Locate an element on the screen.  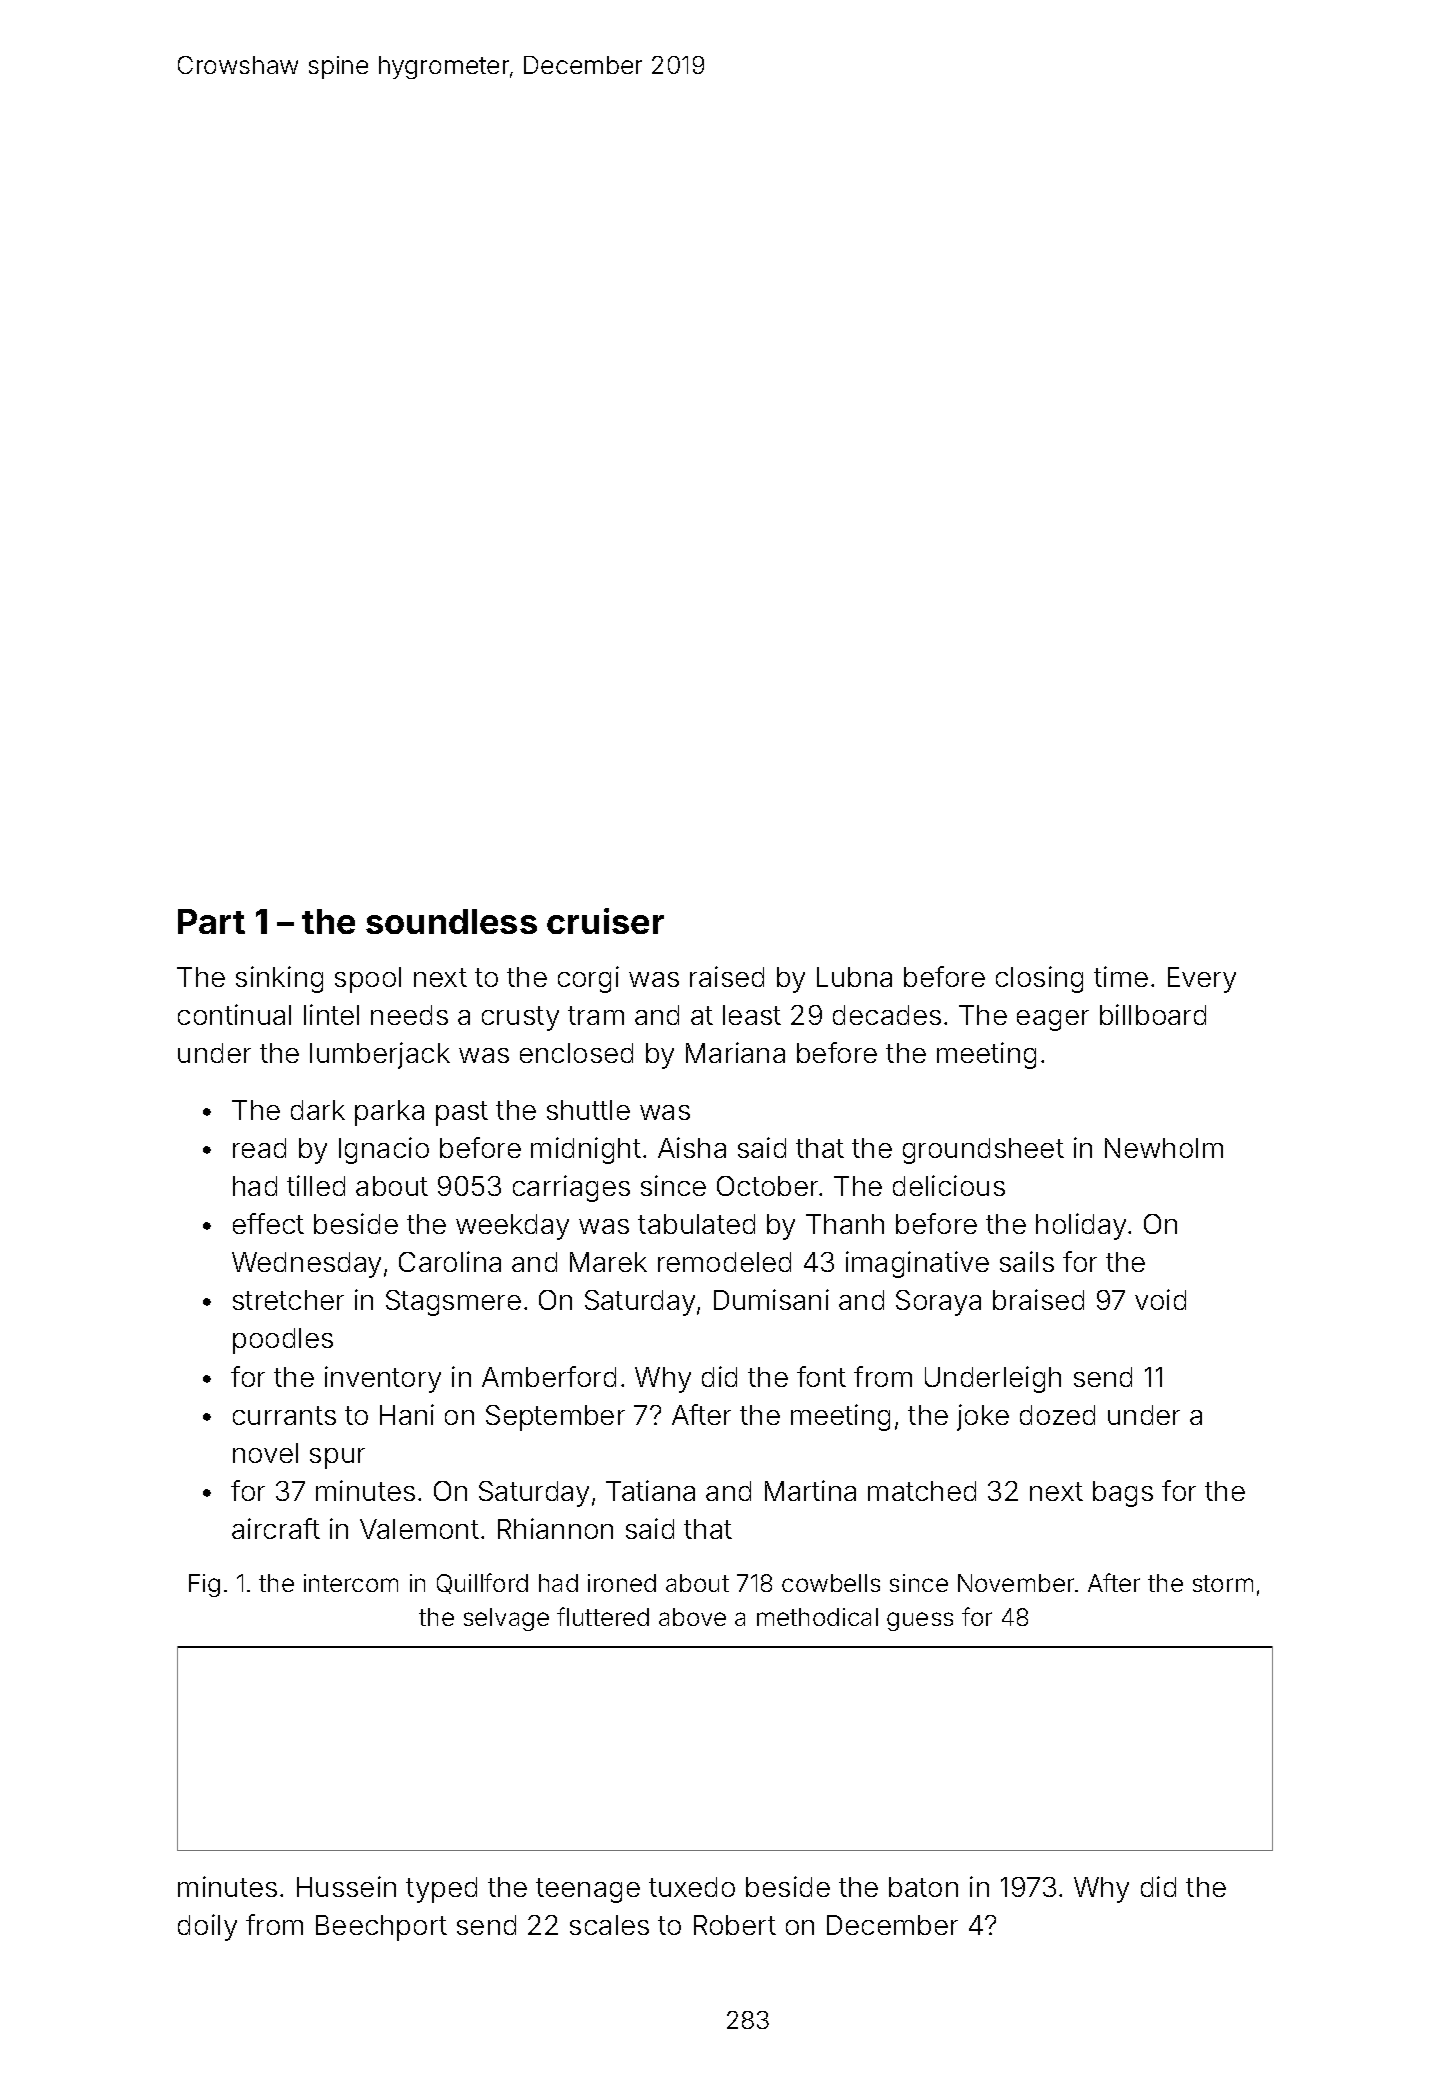
Robert is located at coordinates (735, 1925).
